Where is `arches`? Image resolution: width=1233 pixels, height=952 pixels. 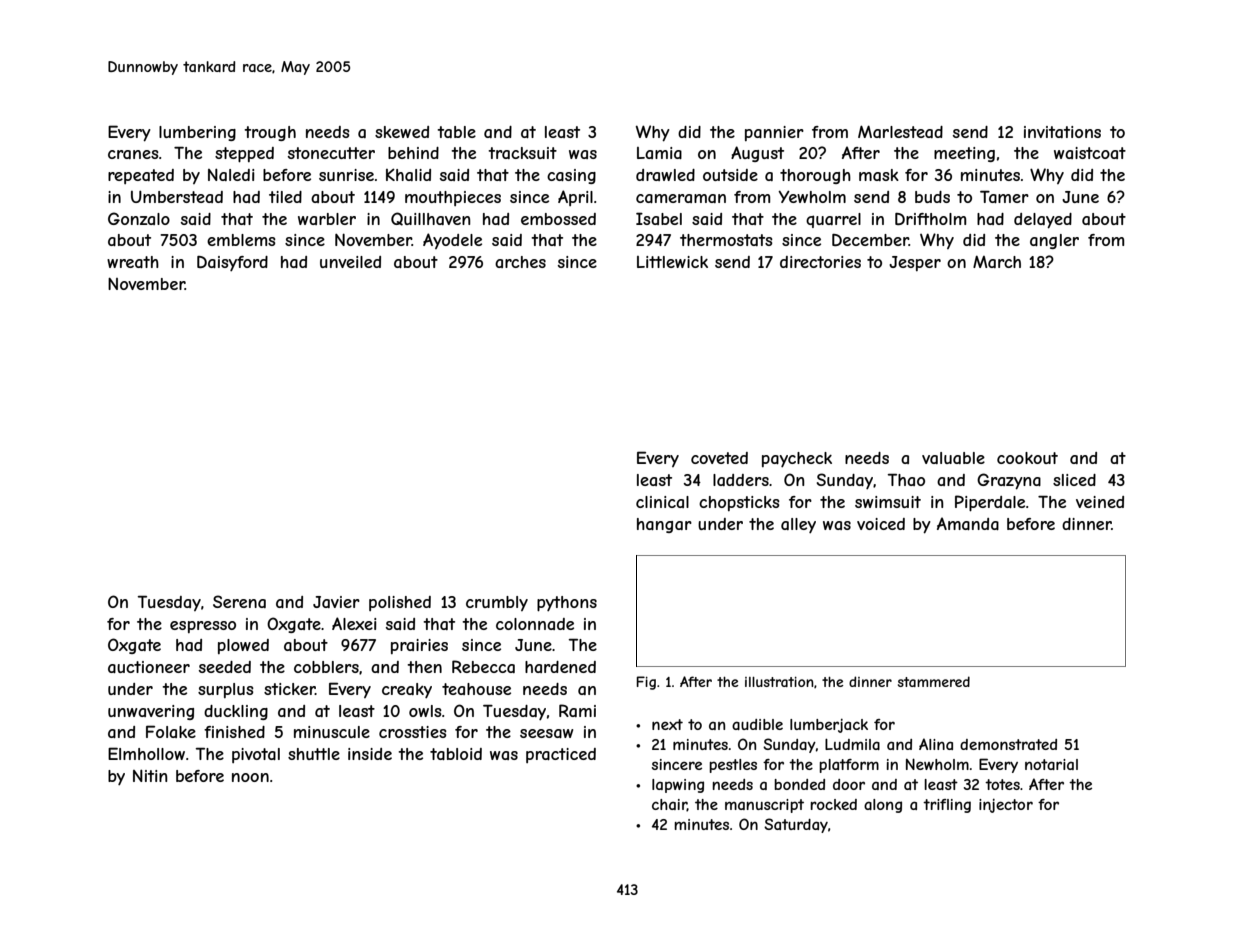
arches is located at coordinates (520, 262).
